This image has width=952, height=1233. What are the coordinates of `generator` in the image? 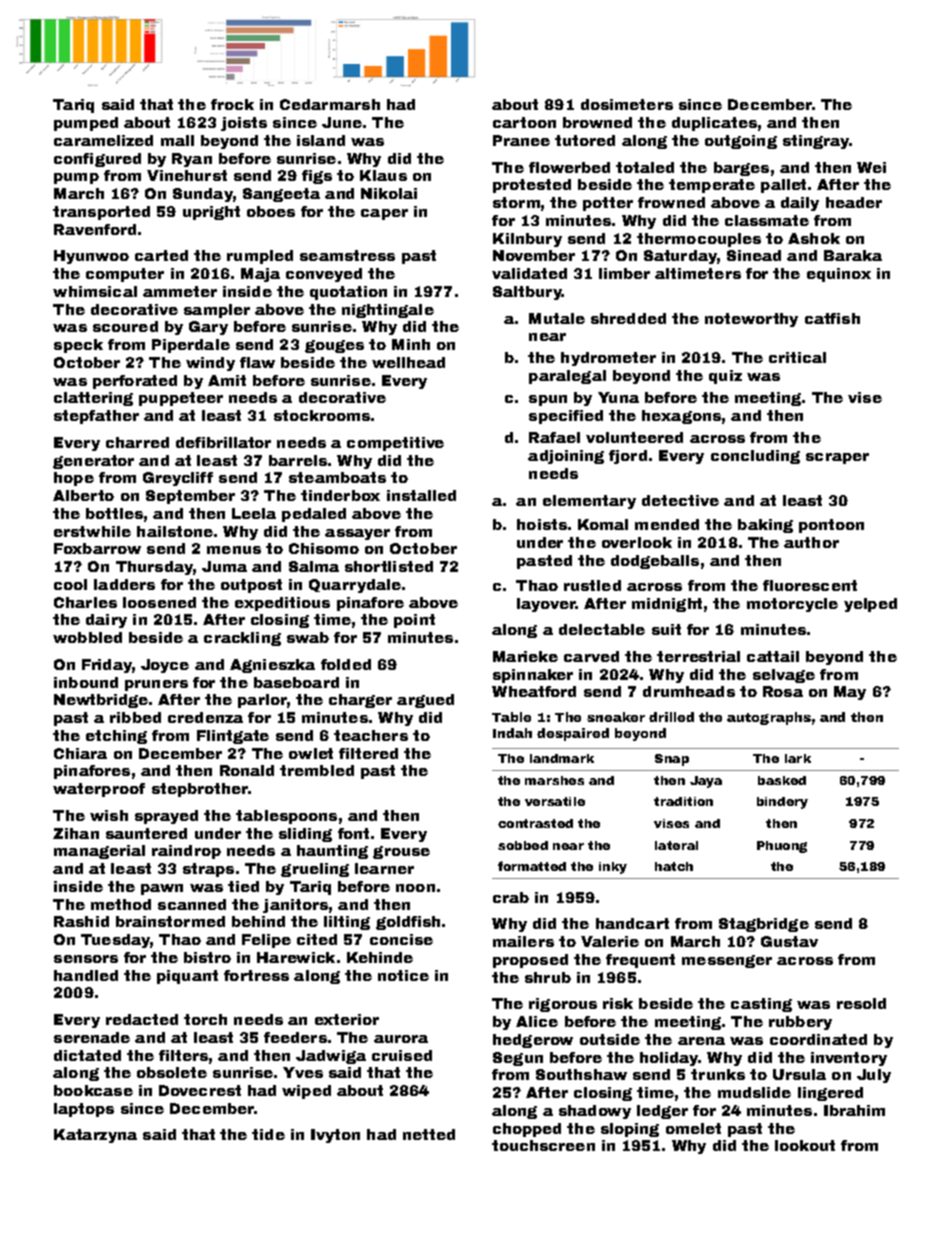 It's located at (93, 462).
